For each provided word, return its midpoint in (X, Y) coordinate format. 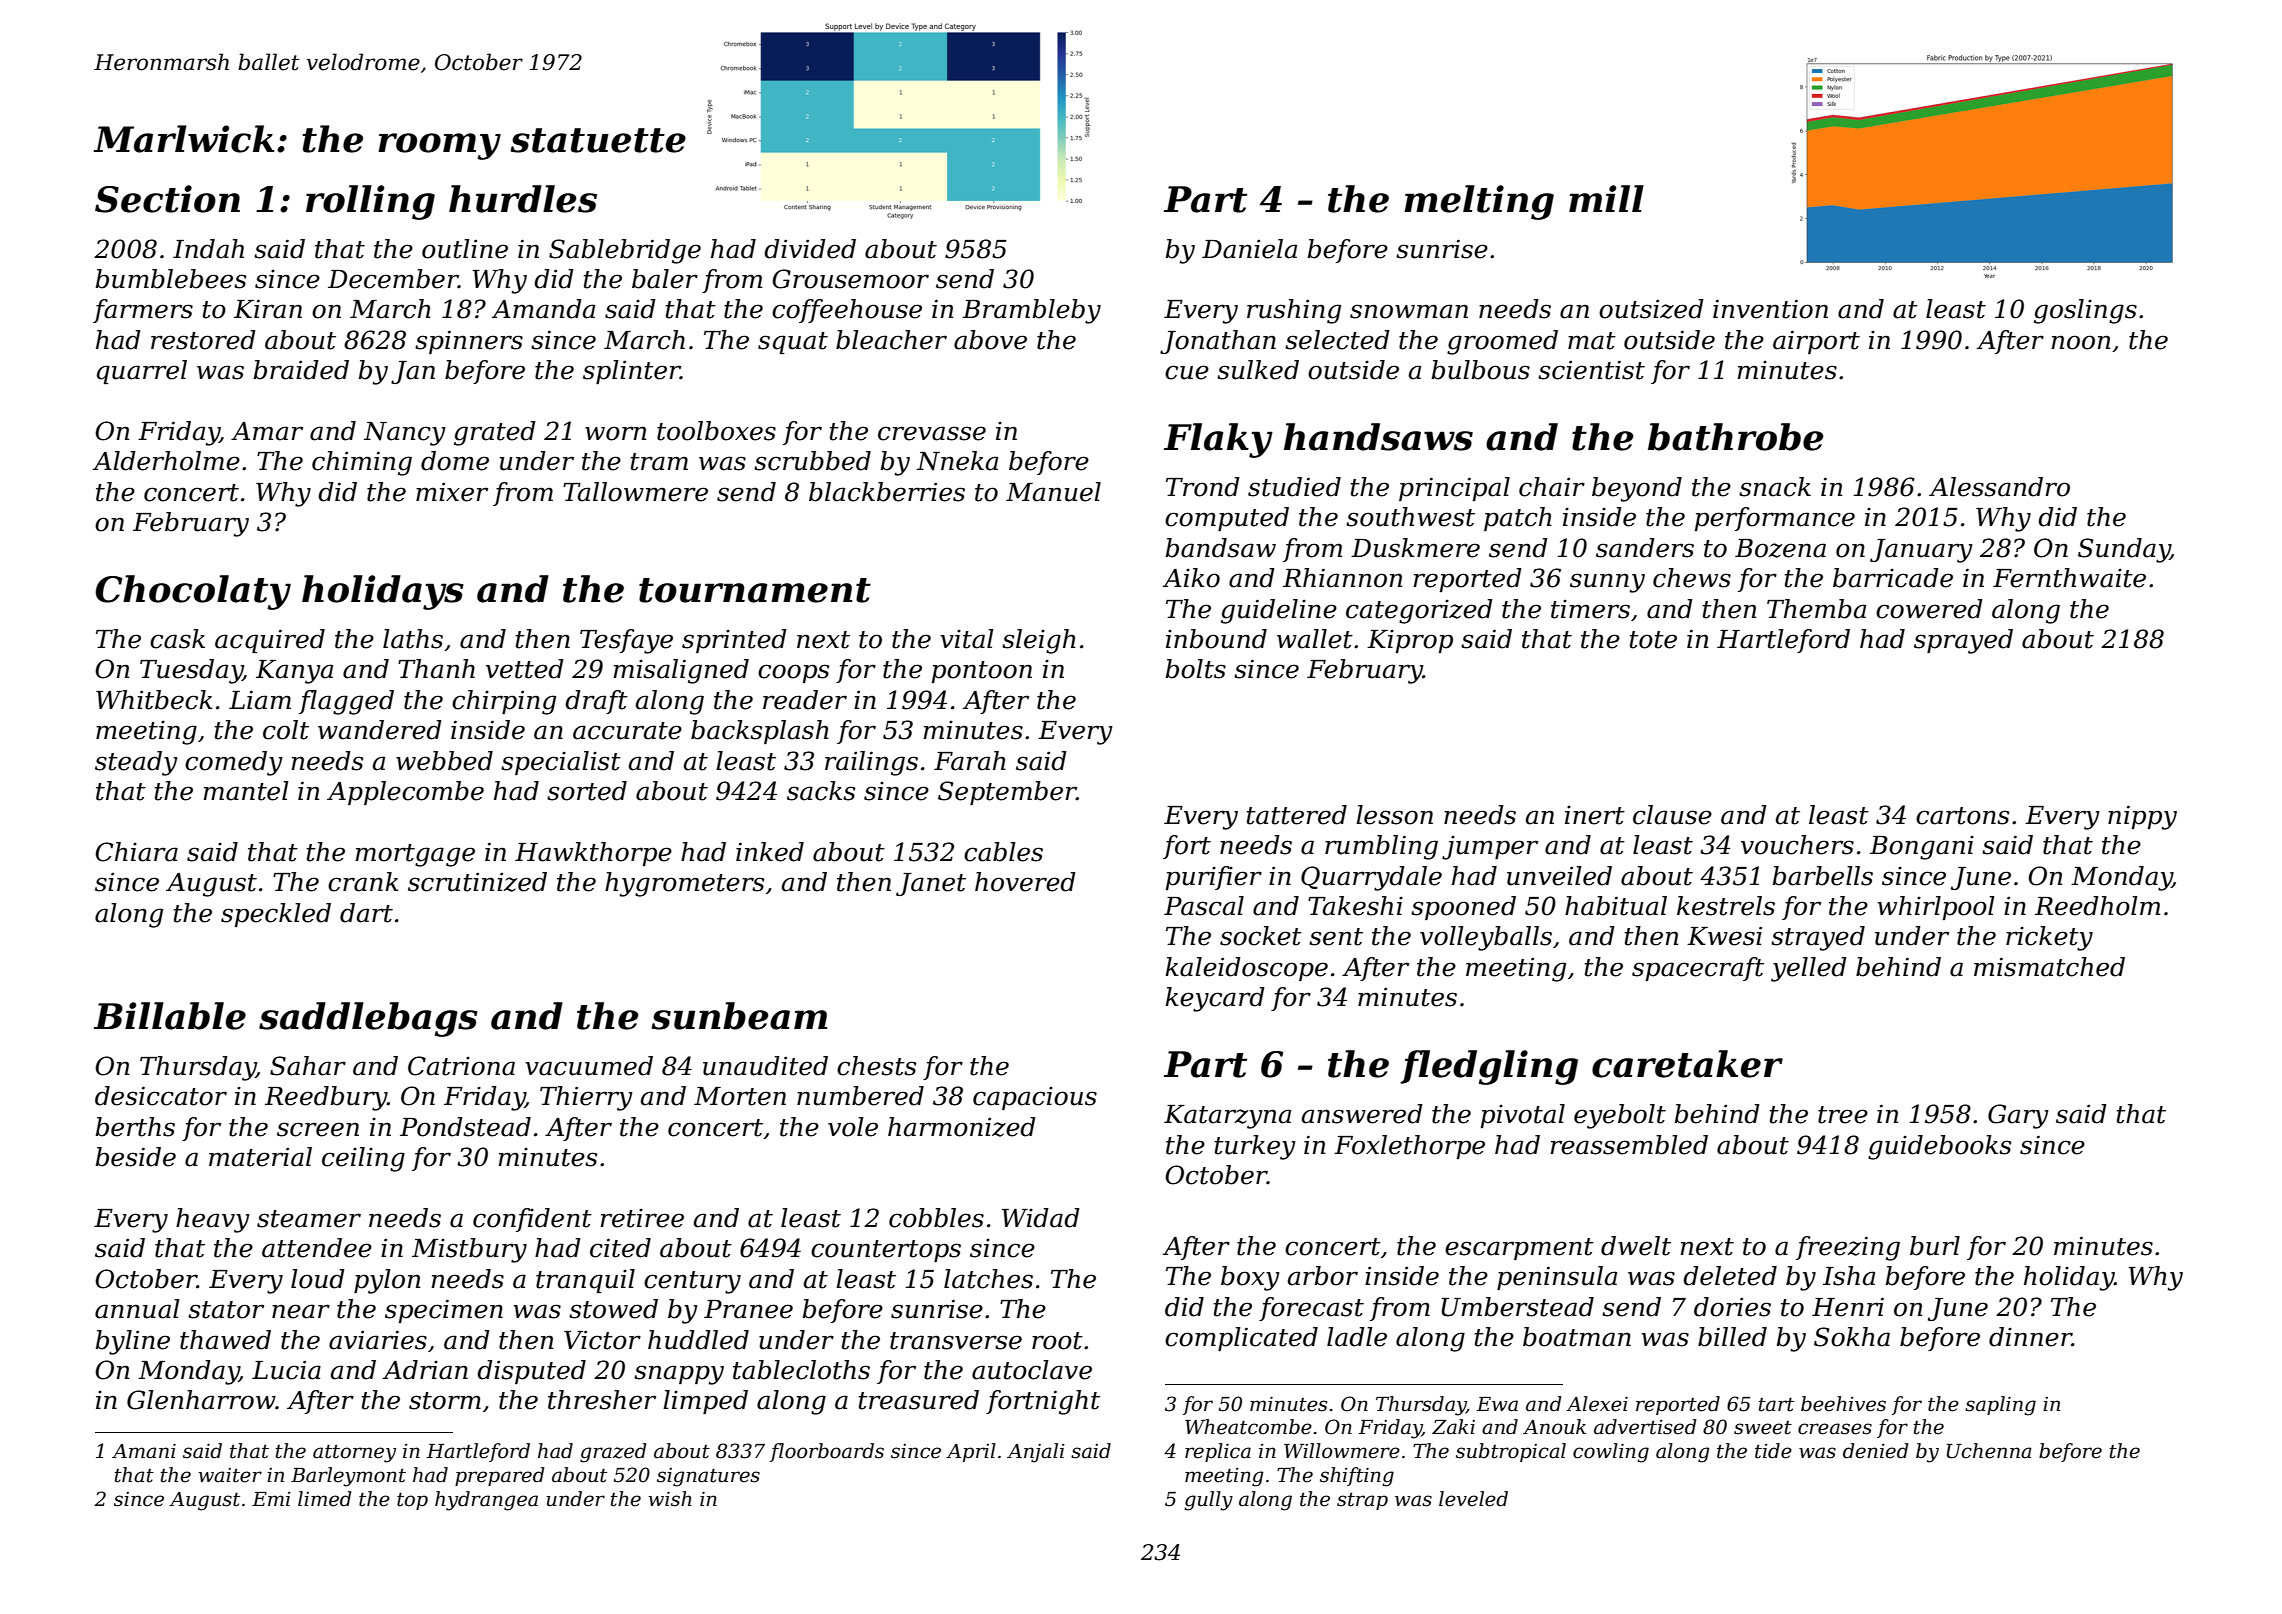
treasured (919, 1400)
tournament (755, 590)
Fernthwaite (2069, 578)
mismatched (2049, 967)
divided (810, 249)
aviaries (378, 1340)
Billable (170, 1016)
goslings (2085, 311)
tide (1773, 1451)
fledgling (1489, 1067)
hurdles (523, 199)
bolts (1195, 669)
